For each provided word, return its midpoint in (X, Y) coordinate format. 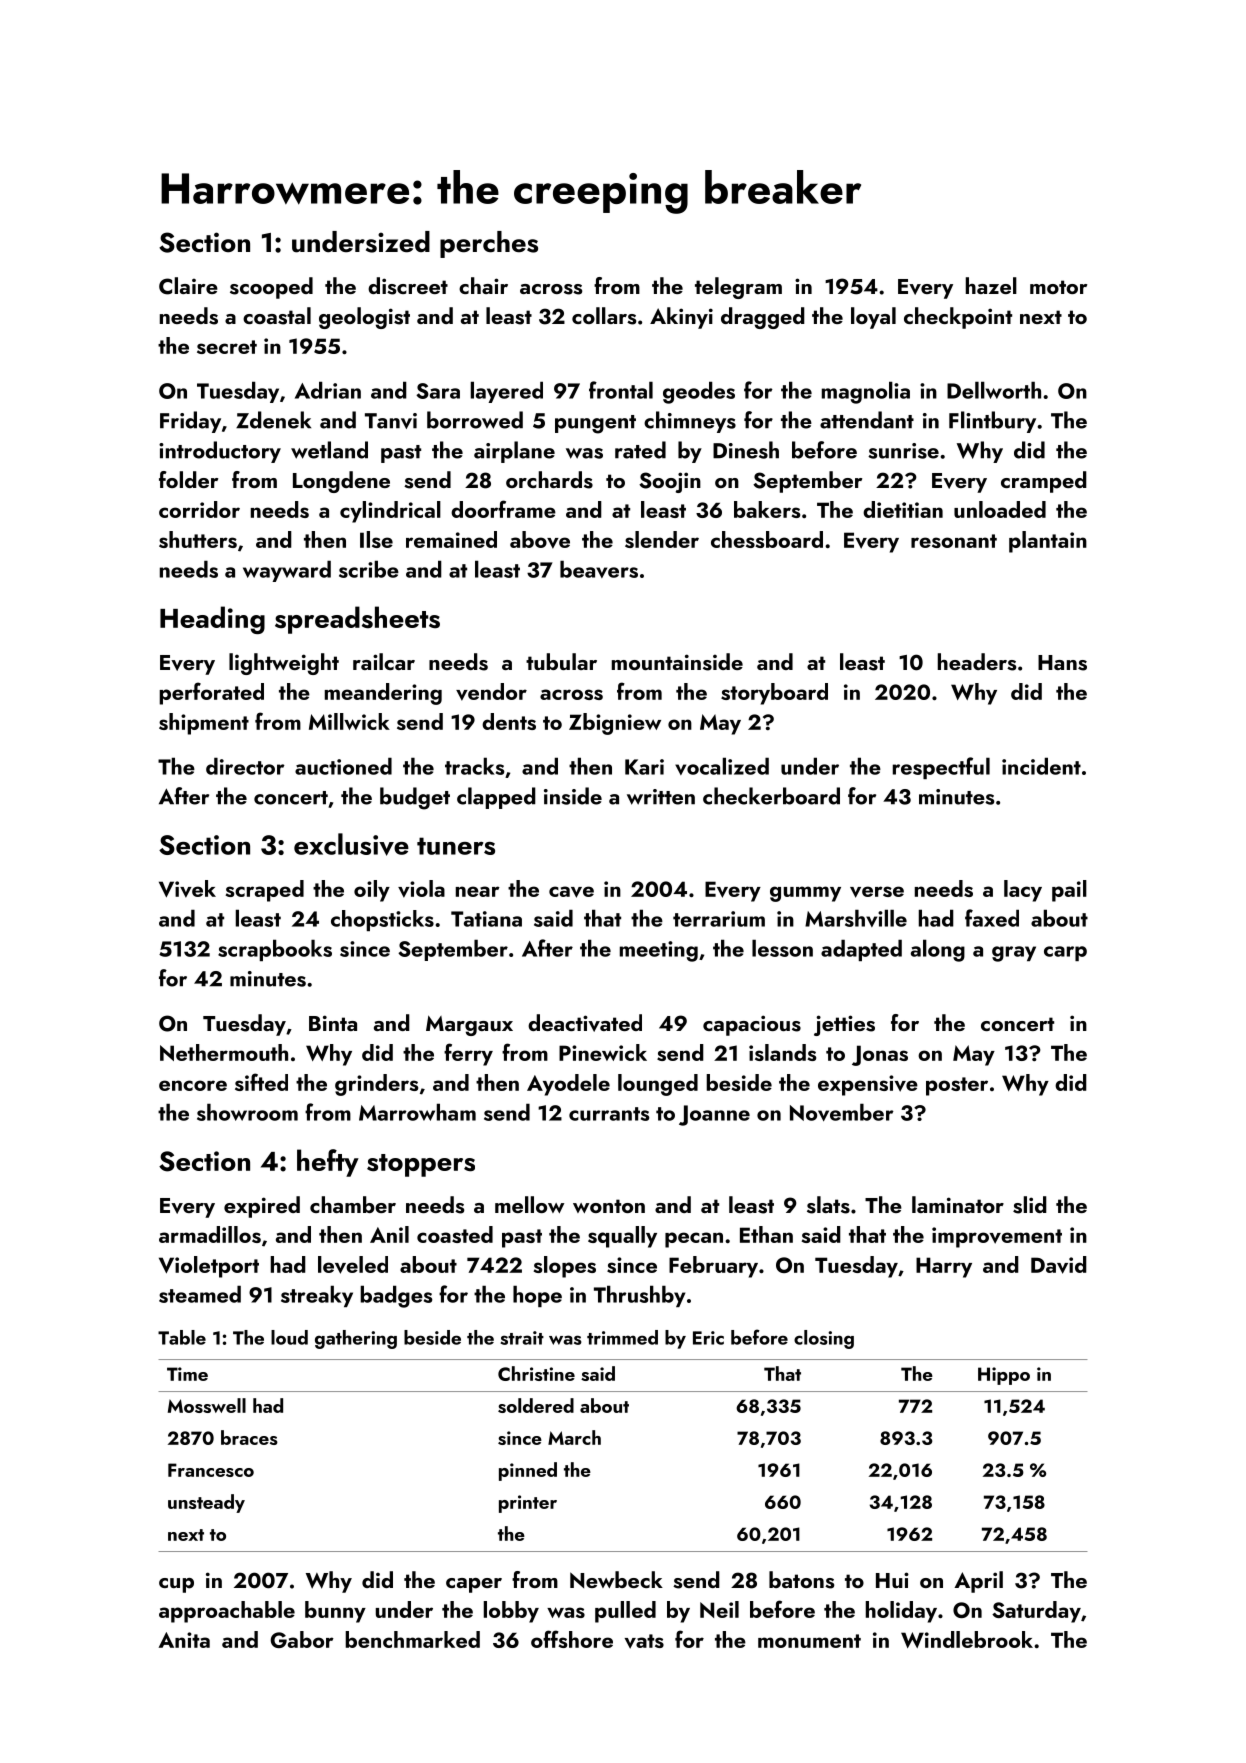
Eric (708, 1338)
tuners (456, 846)
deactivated (585, 1023)
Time (187, 1374)
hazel (991, 285)
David (1059, 1265)
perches (489, 244)
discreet (408, 286)
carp (1065, 953)
